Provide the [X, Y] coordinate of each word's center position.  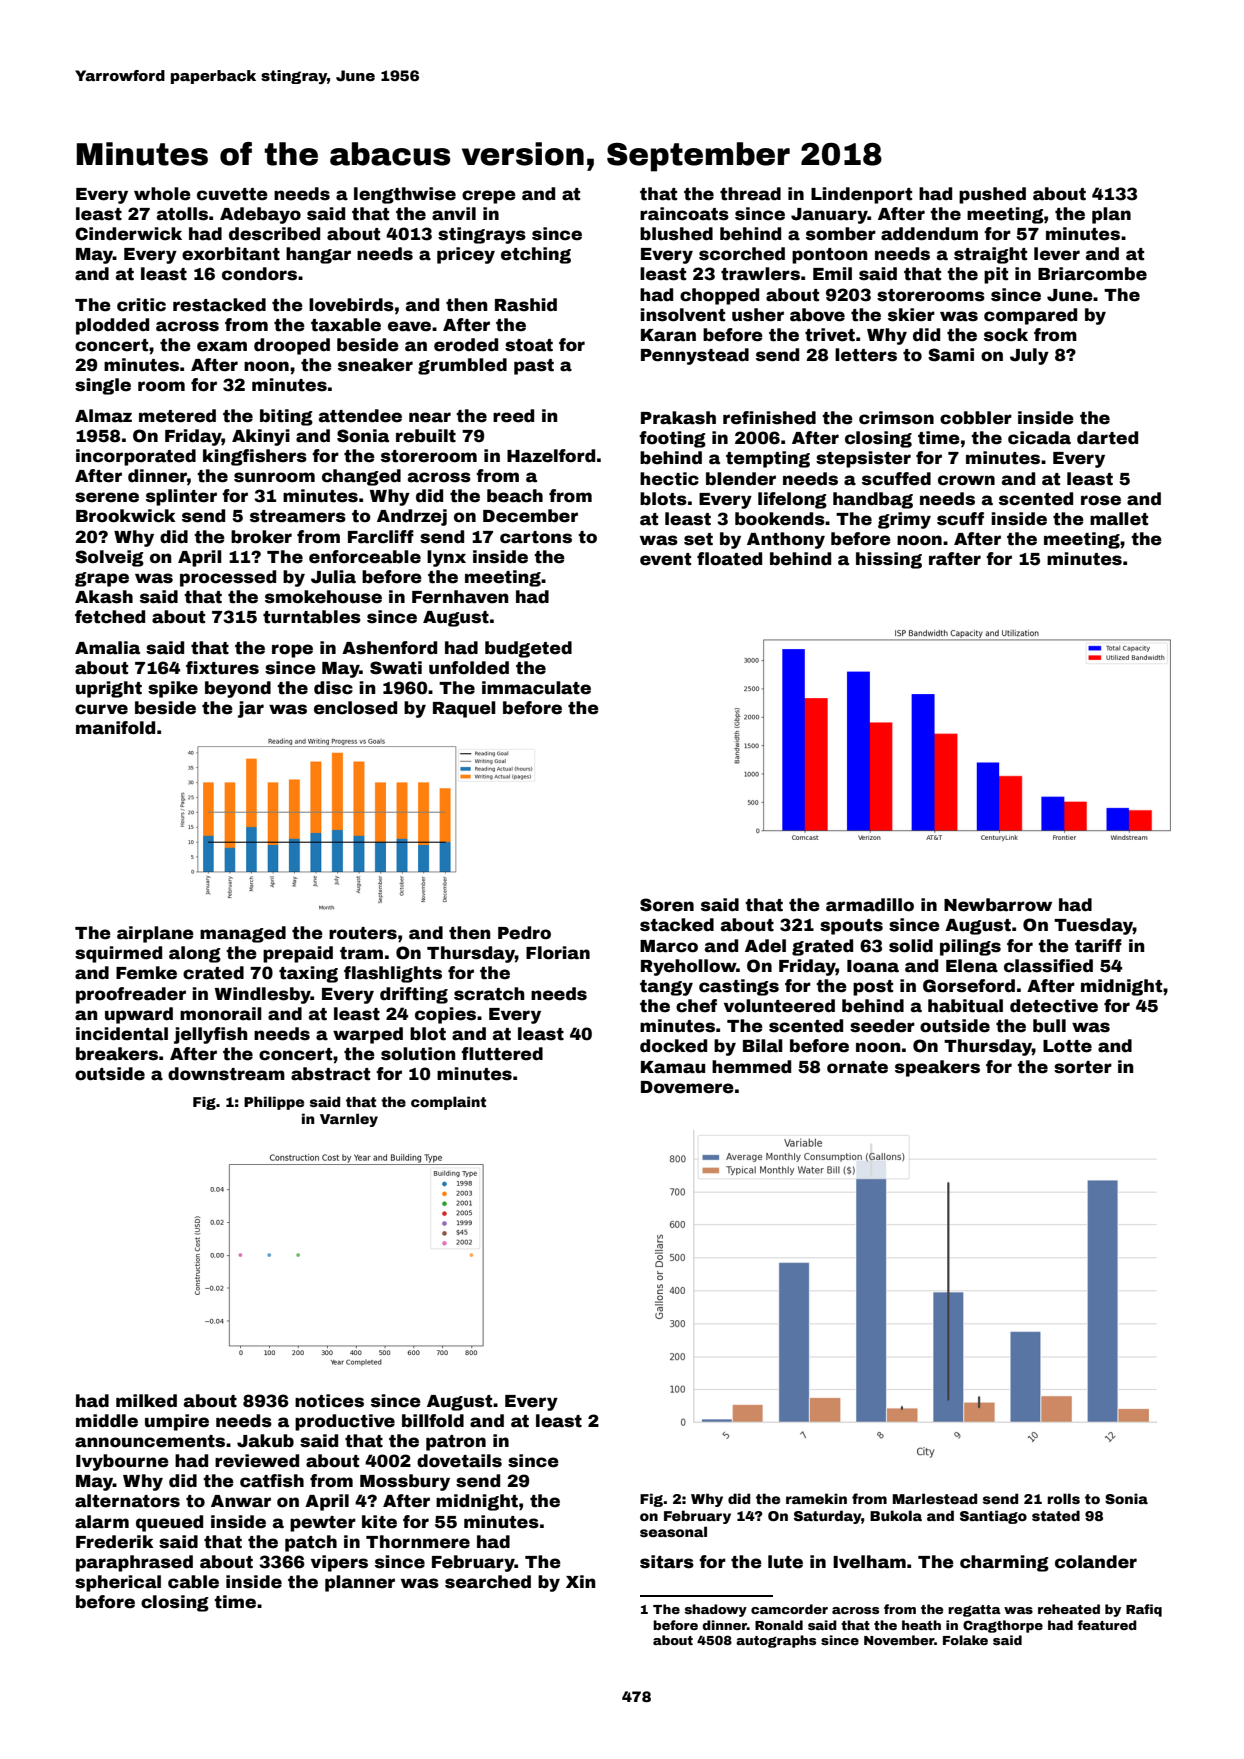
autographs [776, 1641]
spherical [118, 1583]
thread [750, 194]
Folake [965, 1640]
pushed [992, 195]
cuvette [232, 194]
